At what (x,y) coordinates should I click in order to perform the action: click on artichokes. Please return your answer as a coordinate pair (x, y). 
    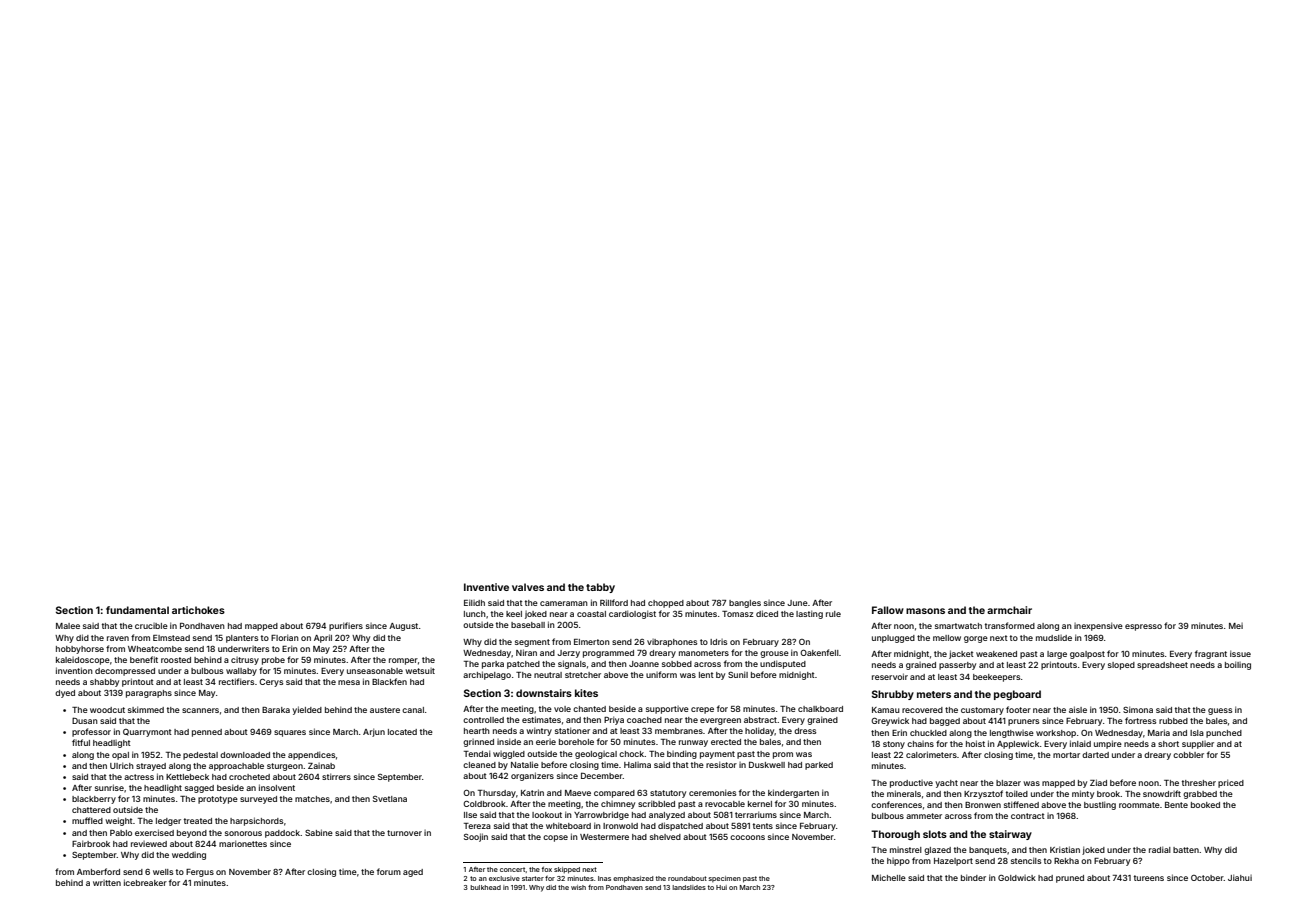
    Looking at the image, I should click on (198, 610).
